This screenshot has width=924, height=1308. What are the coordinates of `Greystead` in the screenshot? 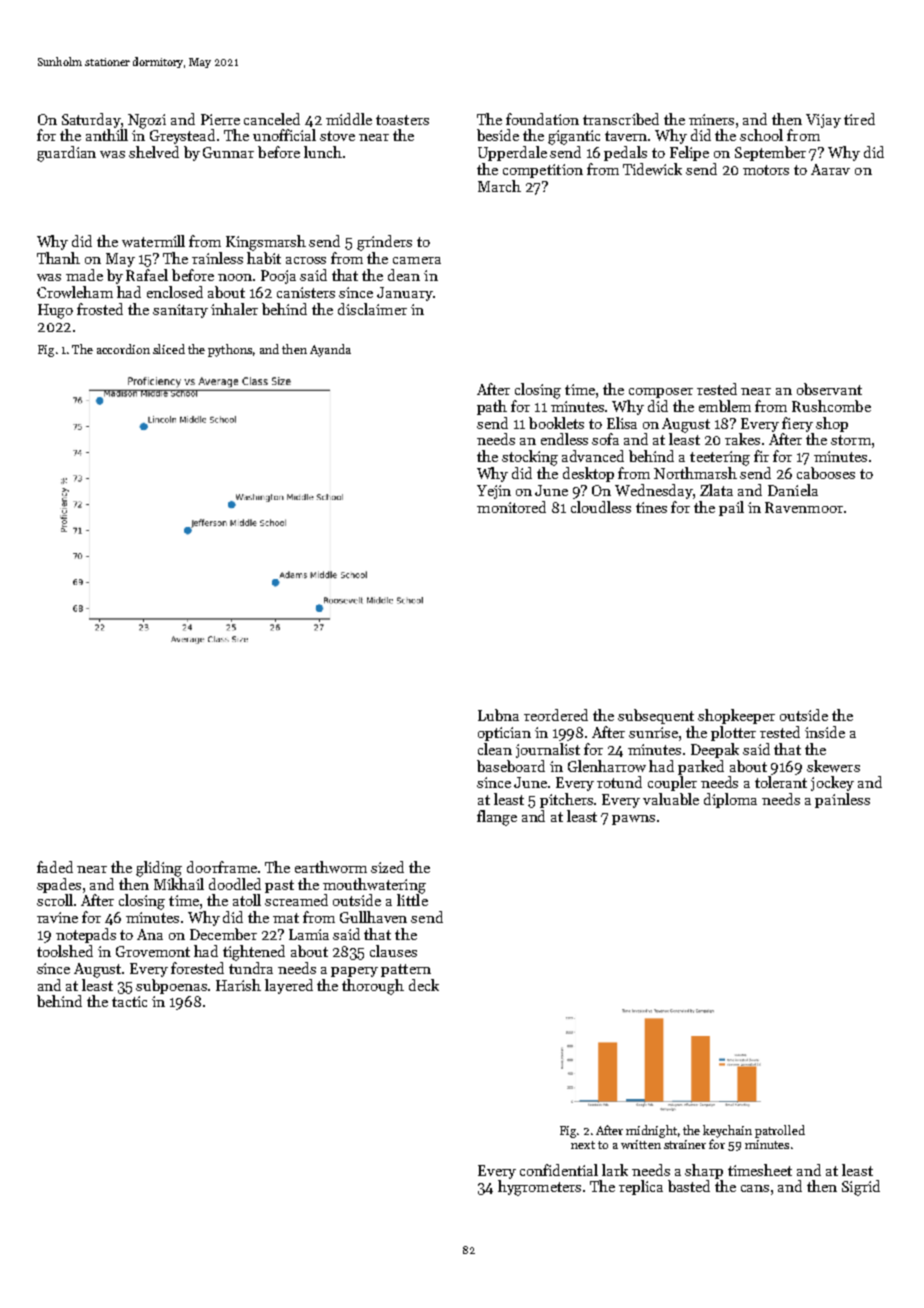 It's located at (182, 136).
